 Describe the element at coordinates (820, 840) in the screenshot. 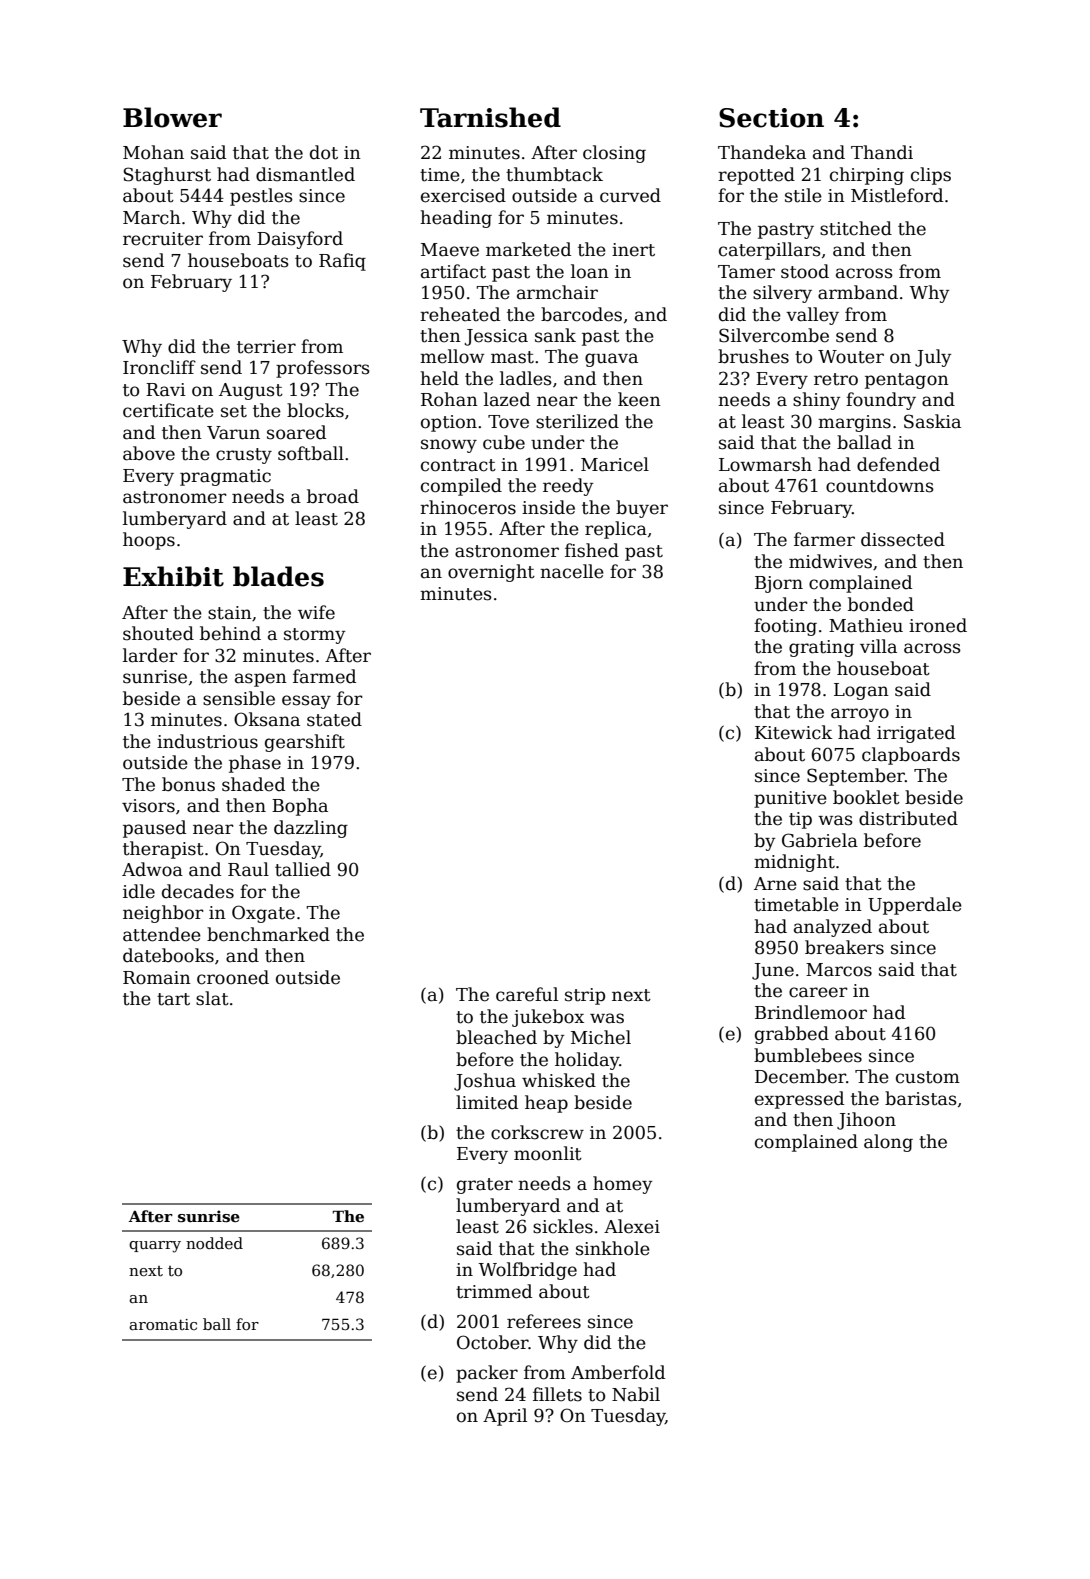

I see `Gabriela` at that location.
